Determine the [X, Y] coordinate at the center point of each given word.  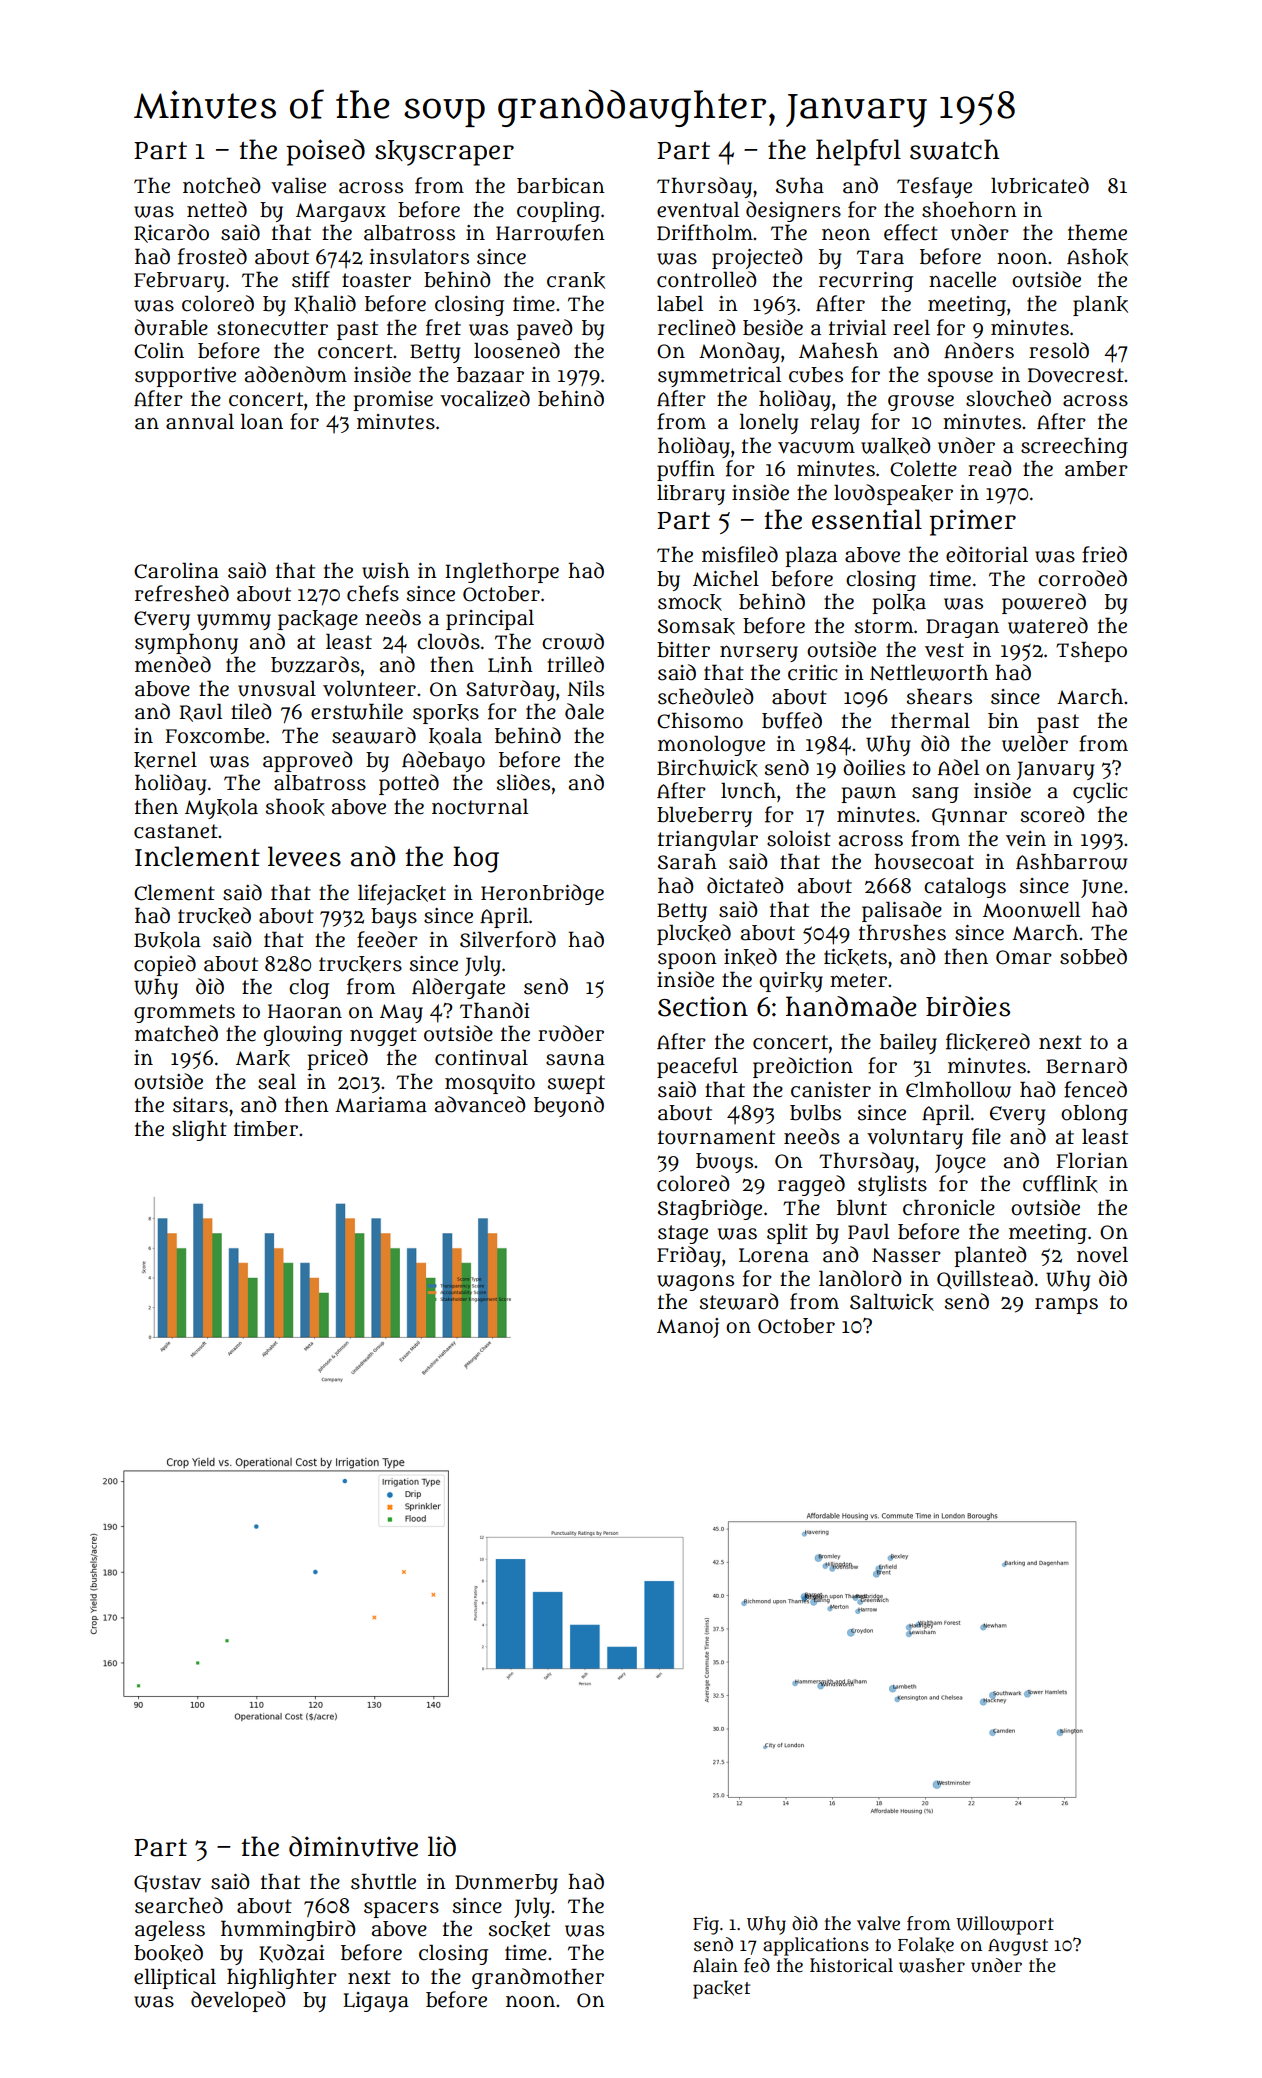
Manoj [688, 1328]
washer [932, 1965]
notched [222, 185]
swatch [954, 149]
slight [199, 1130]
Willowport [1005, 1925]
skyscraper [444, 153]
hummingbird [288, 1930]
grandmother [538, 1978]
